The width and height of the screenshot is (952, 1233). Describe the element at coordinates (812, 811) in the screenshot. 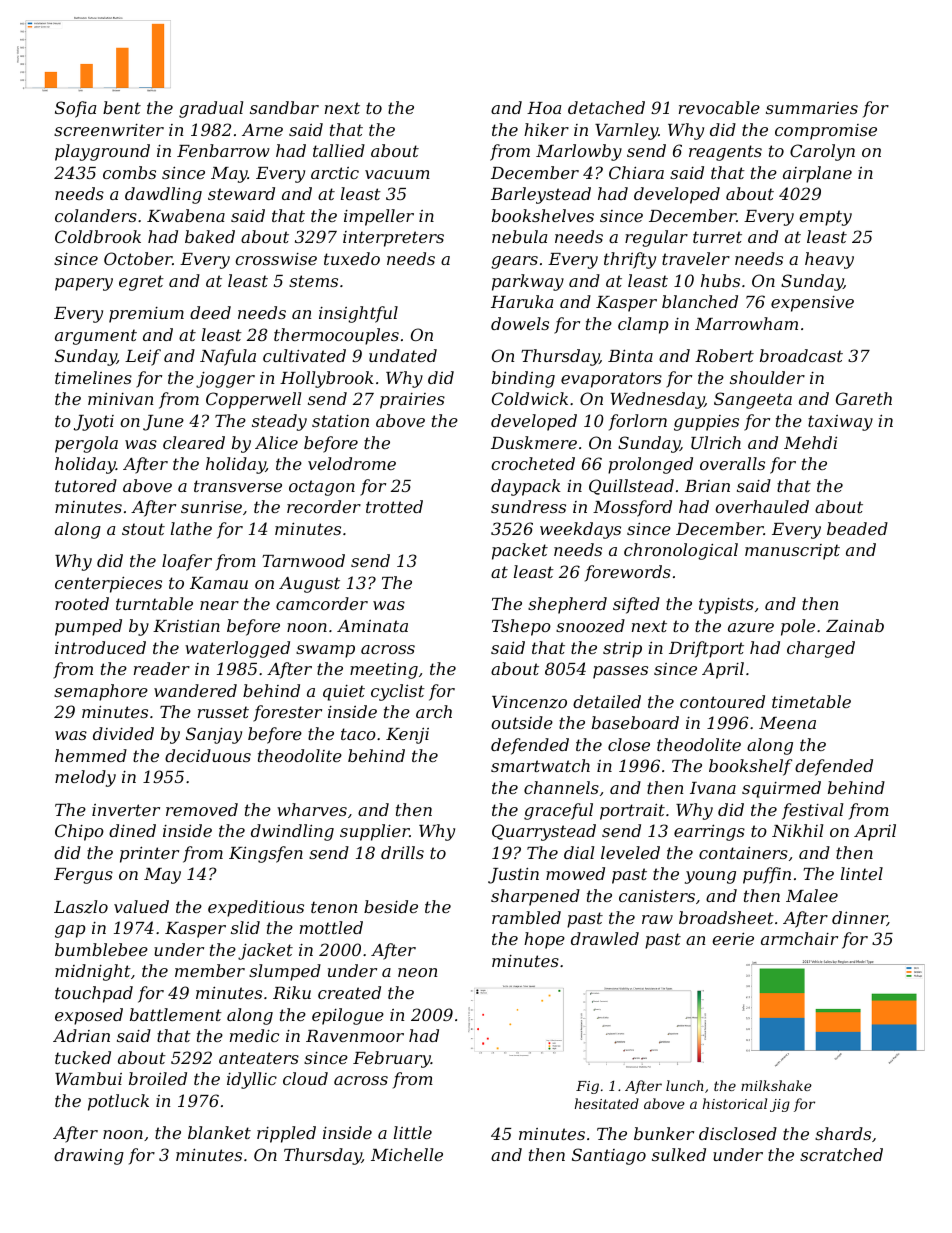

I see `festival` at that location.
